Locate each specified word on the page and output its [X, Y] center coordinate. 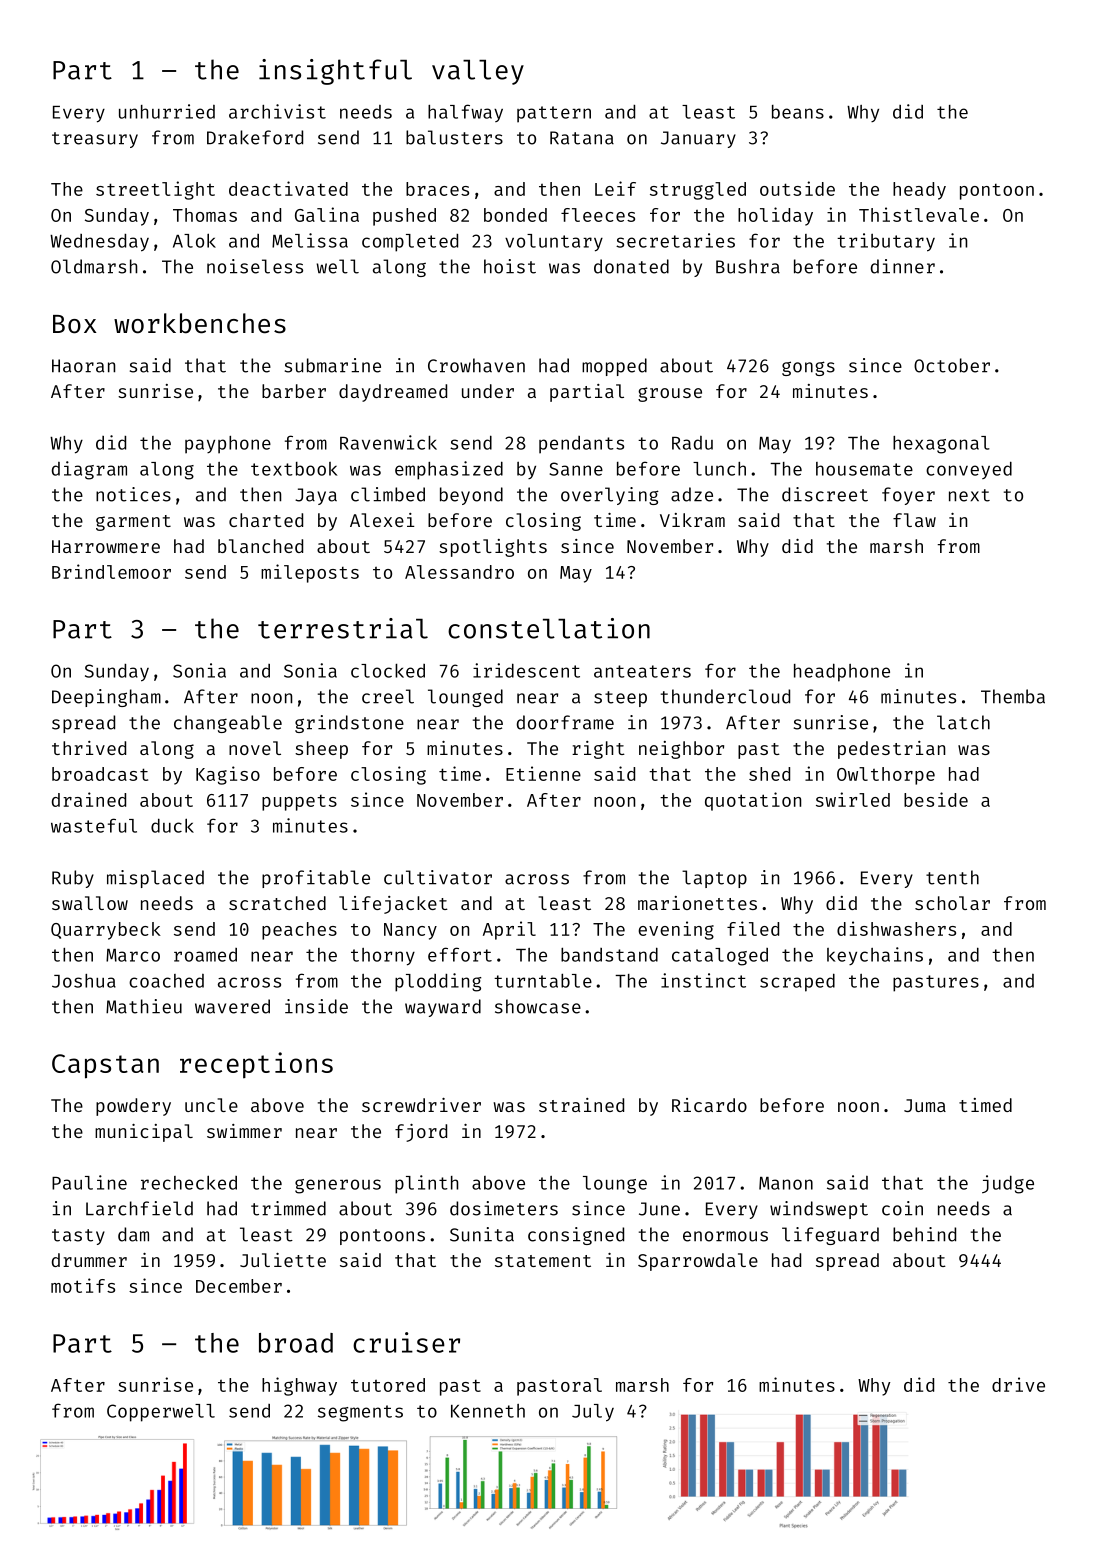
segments [360, 1413]
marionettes [697, 903]
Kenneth [488, 1411]
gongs [808, 368]
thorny [383, 957]
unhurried [167, 111]
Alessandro [459, 572]
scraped [797, 982]
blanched [260, 546]
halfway [465, 113]
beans [798, 112]
